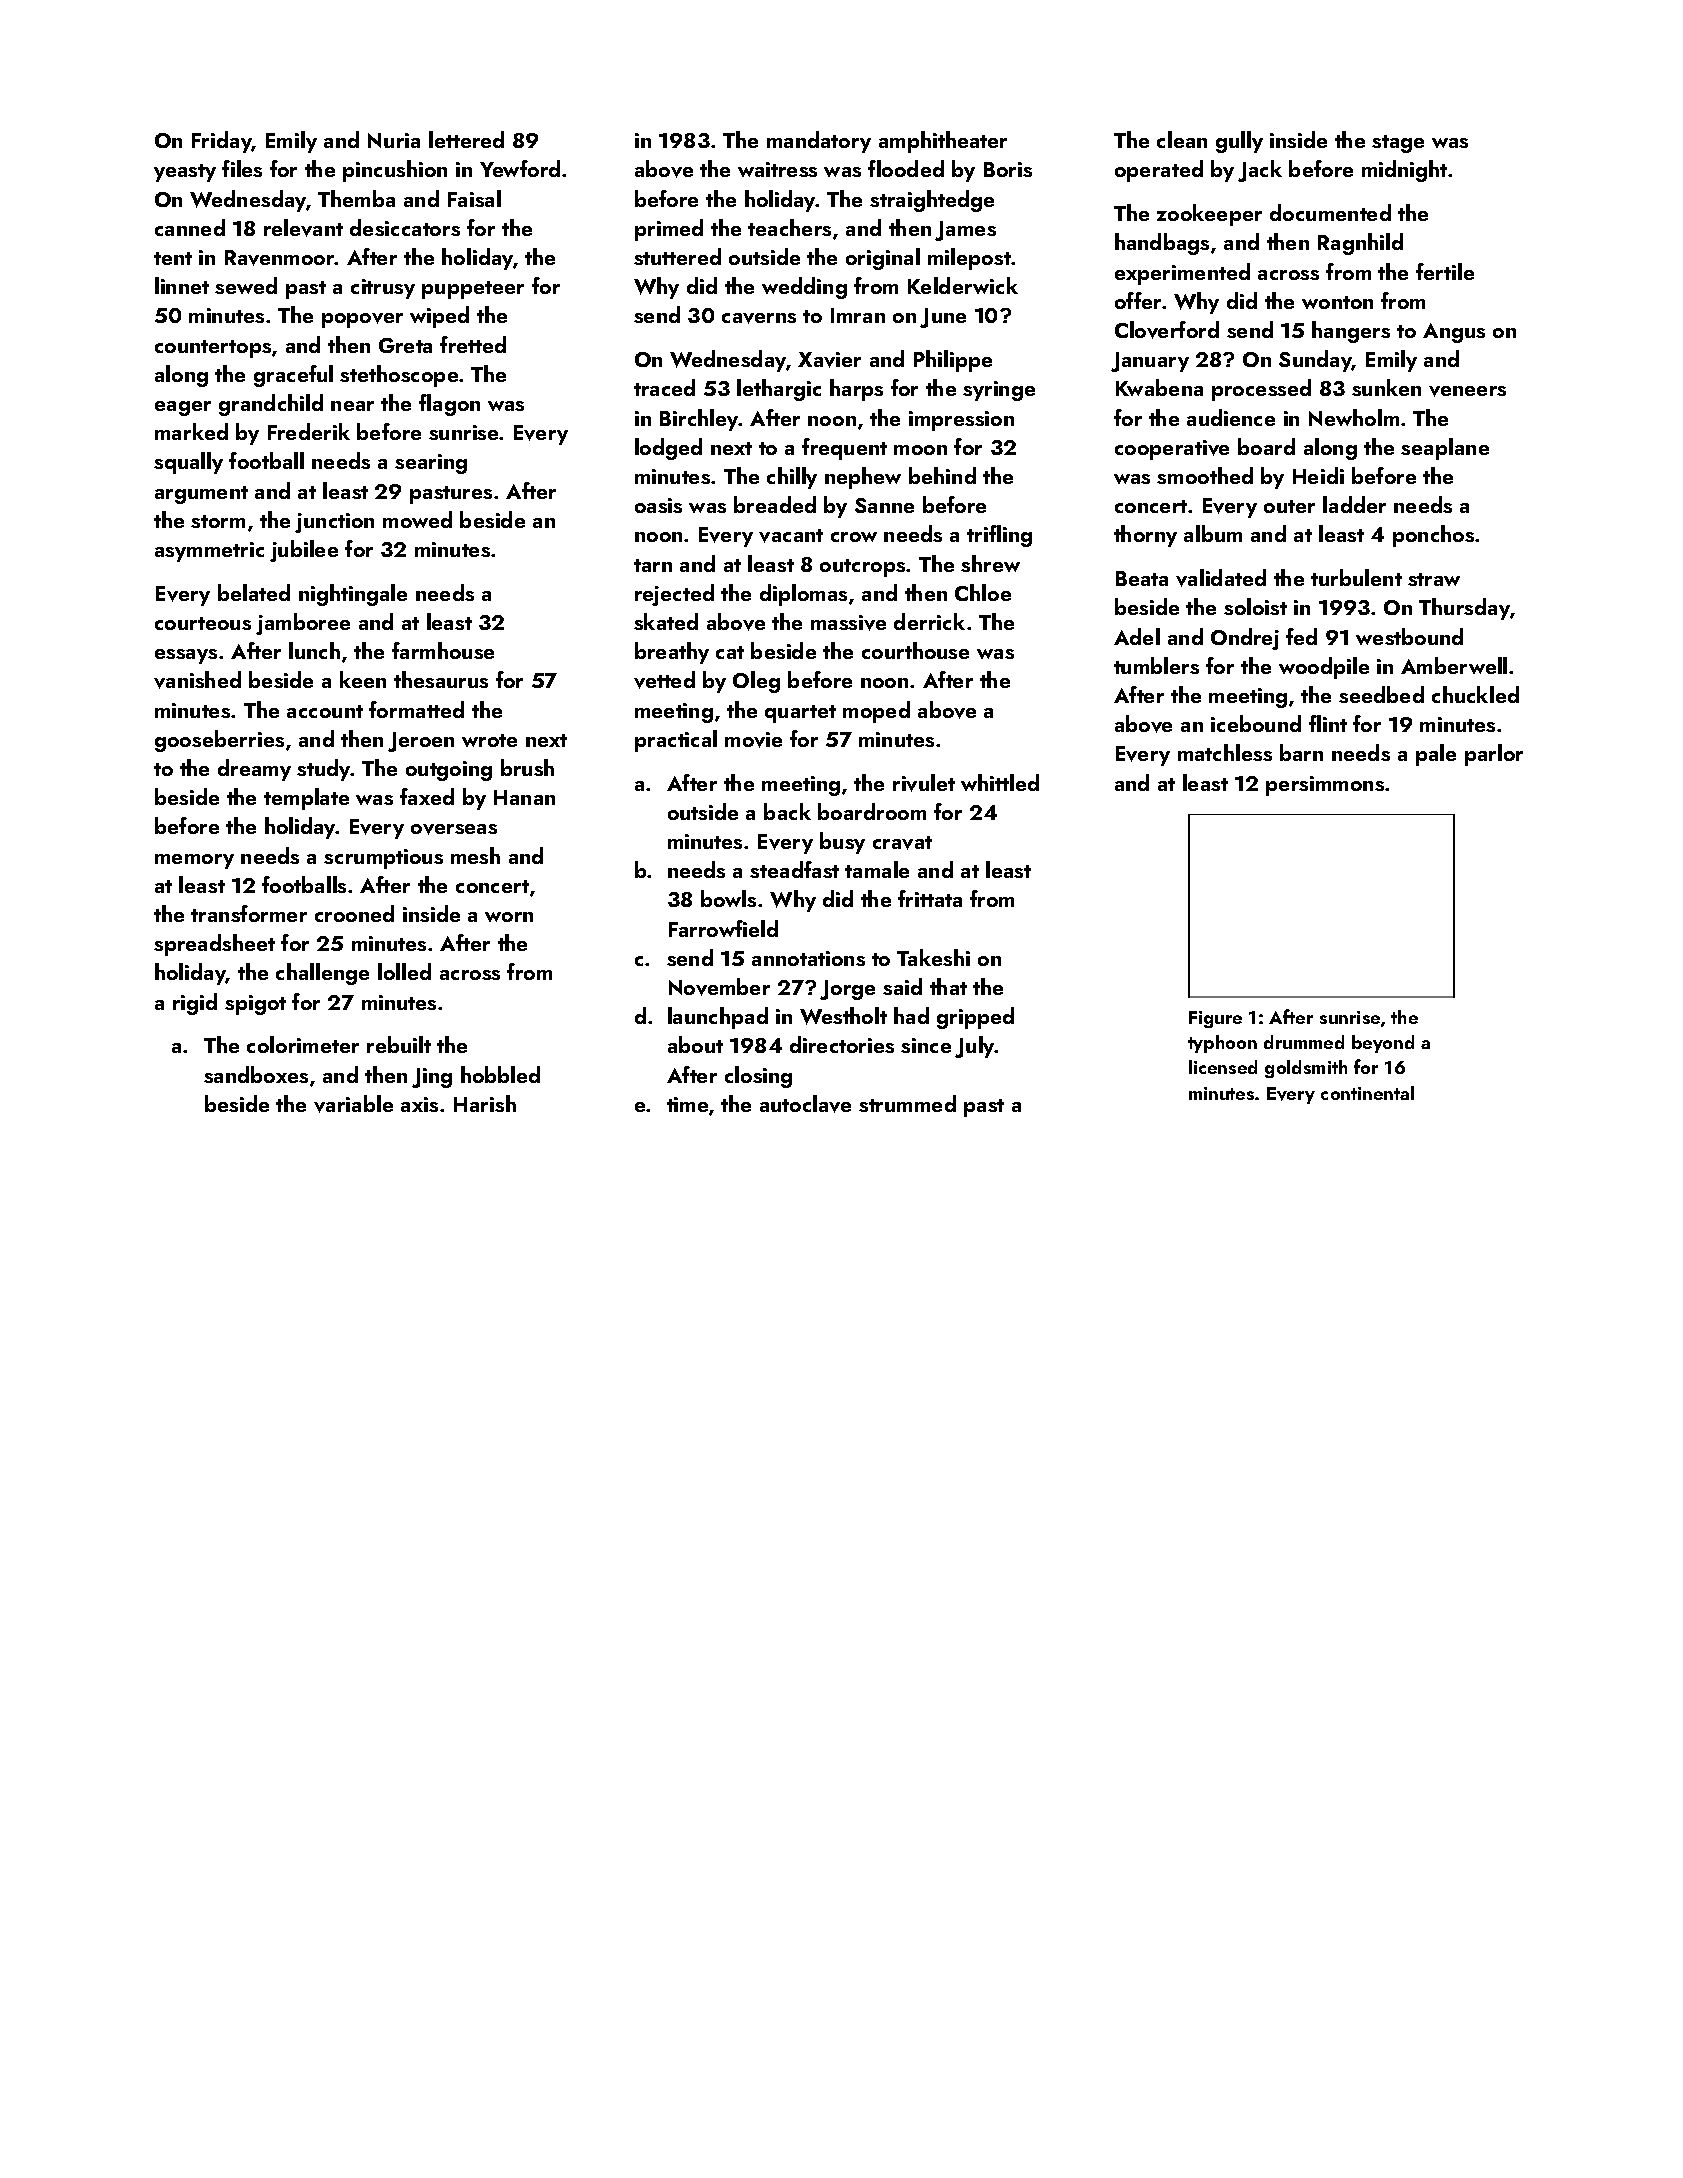  Describe the element at coordinates (353, 595) in the image. I see `nightingale` at that location.
